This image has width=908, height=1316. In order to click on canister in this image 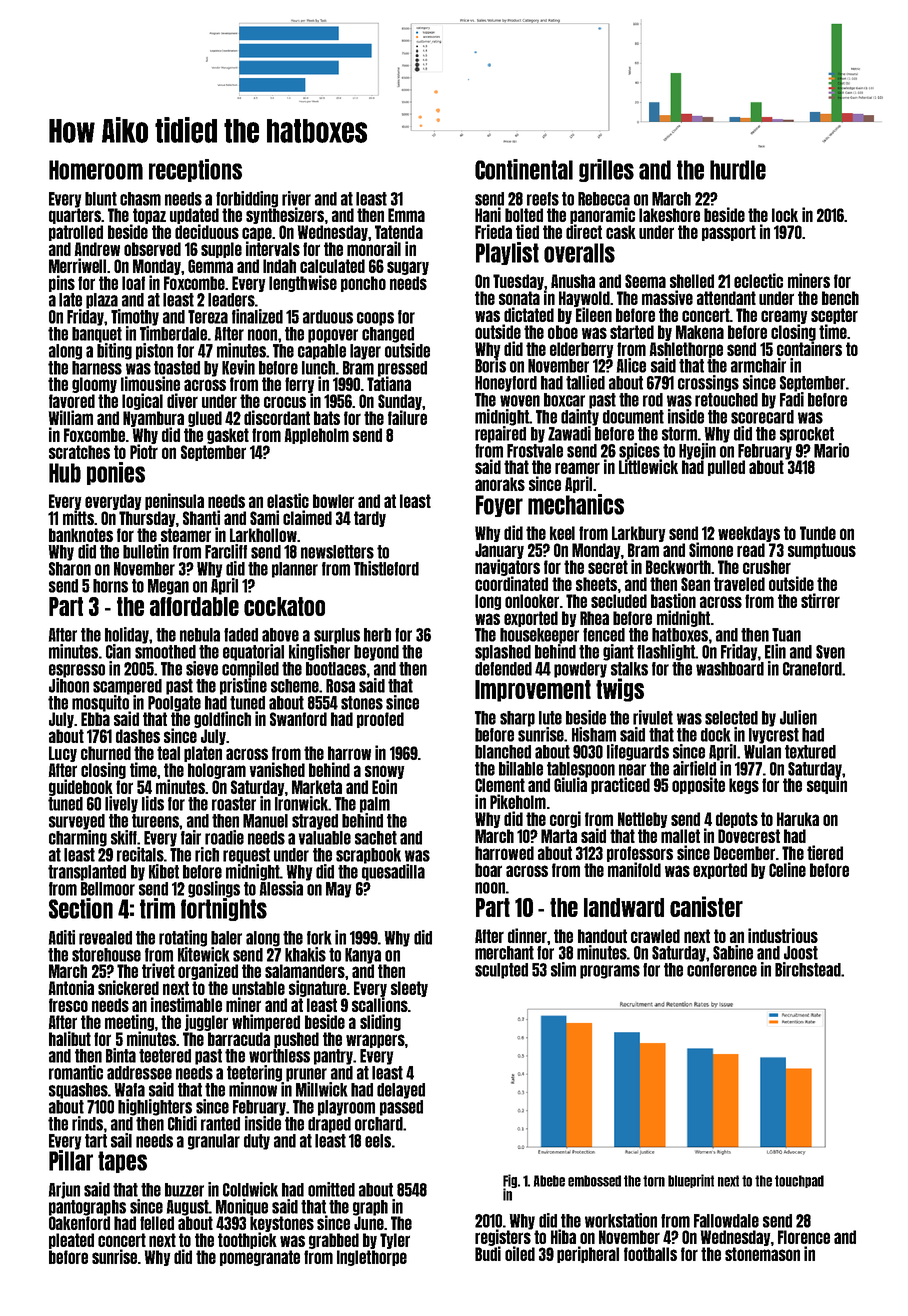, I will do `click(706, 906)`.
